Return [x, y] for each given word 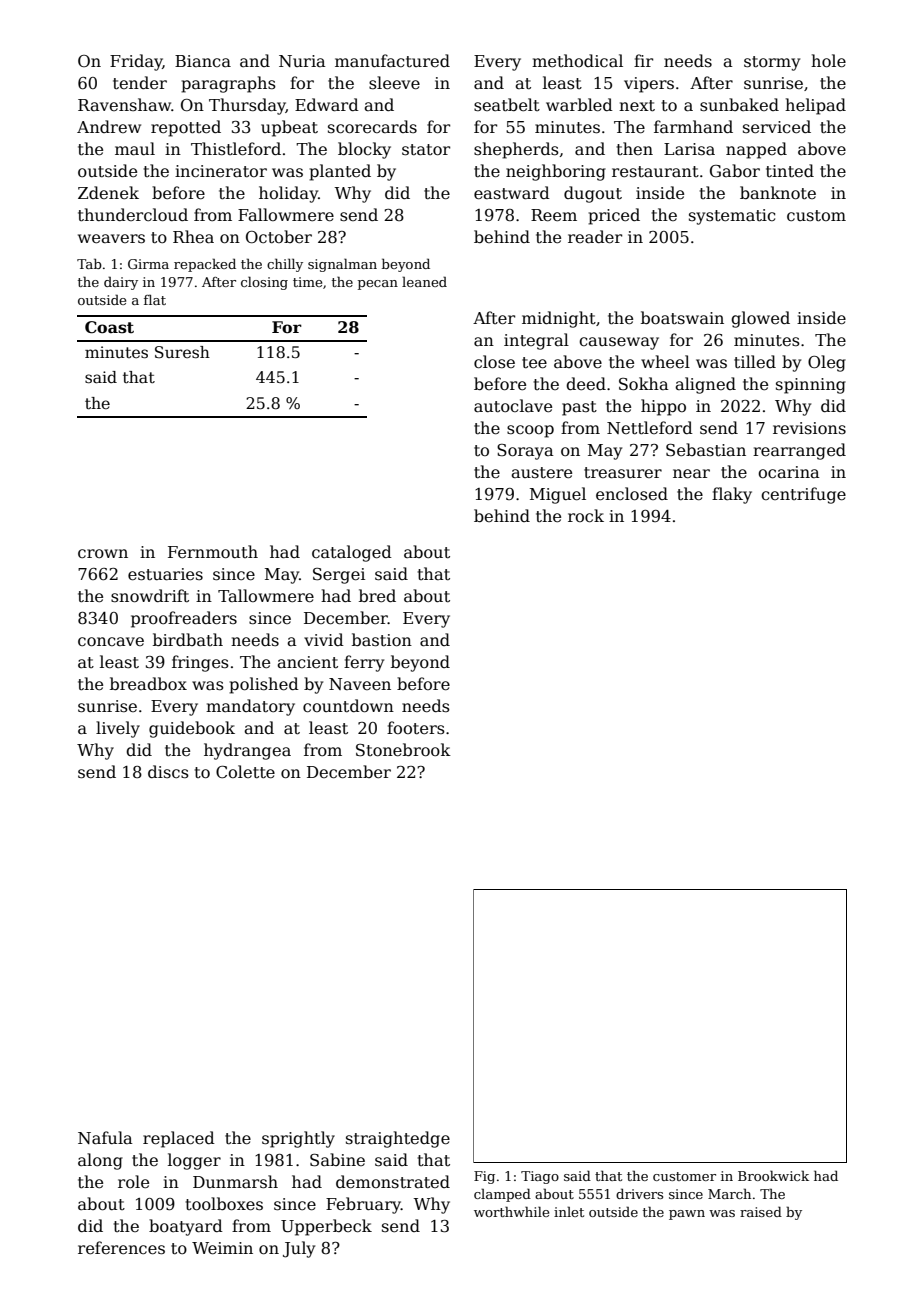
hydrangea [247, 751]
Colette [245, 772]
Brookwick [773, 1175]
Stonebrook [403, 750]
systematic [732, 217]
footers [416, 728]
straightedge [398, 1139]
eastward [512, 193]
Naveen [360, 684]
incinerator [221, 171]
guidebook [192, 729]
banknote [778, 193]
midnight [559, 319]
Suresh [182, 352]
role [133, 1182]
